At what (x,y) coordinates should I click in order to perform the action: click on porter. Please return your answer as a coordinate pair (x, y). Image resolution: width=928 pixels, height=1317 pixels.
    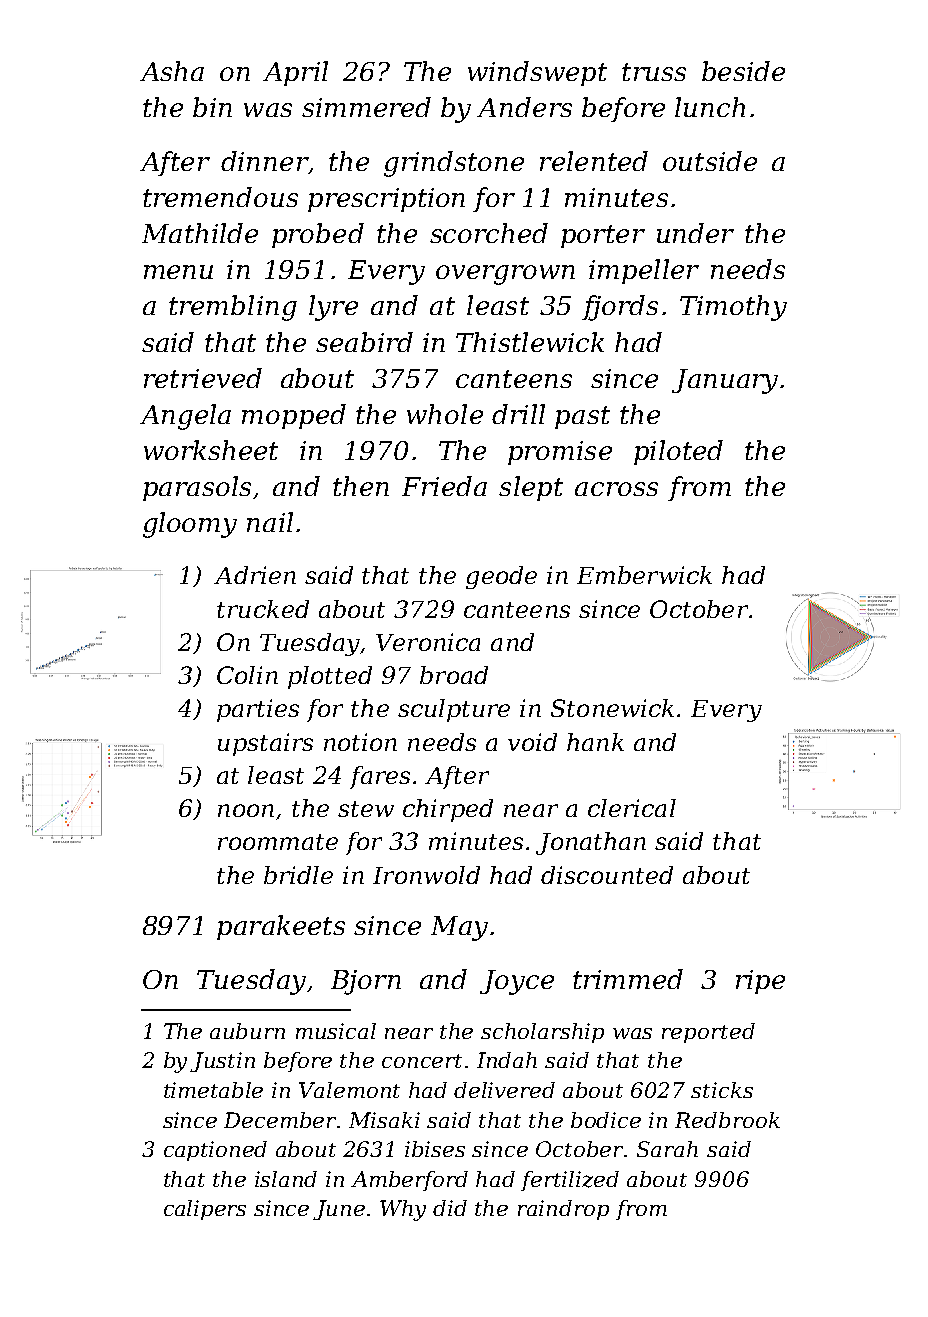
    Looking at the image, I should click on (603, 236).
